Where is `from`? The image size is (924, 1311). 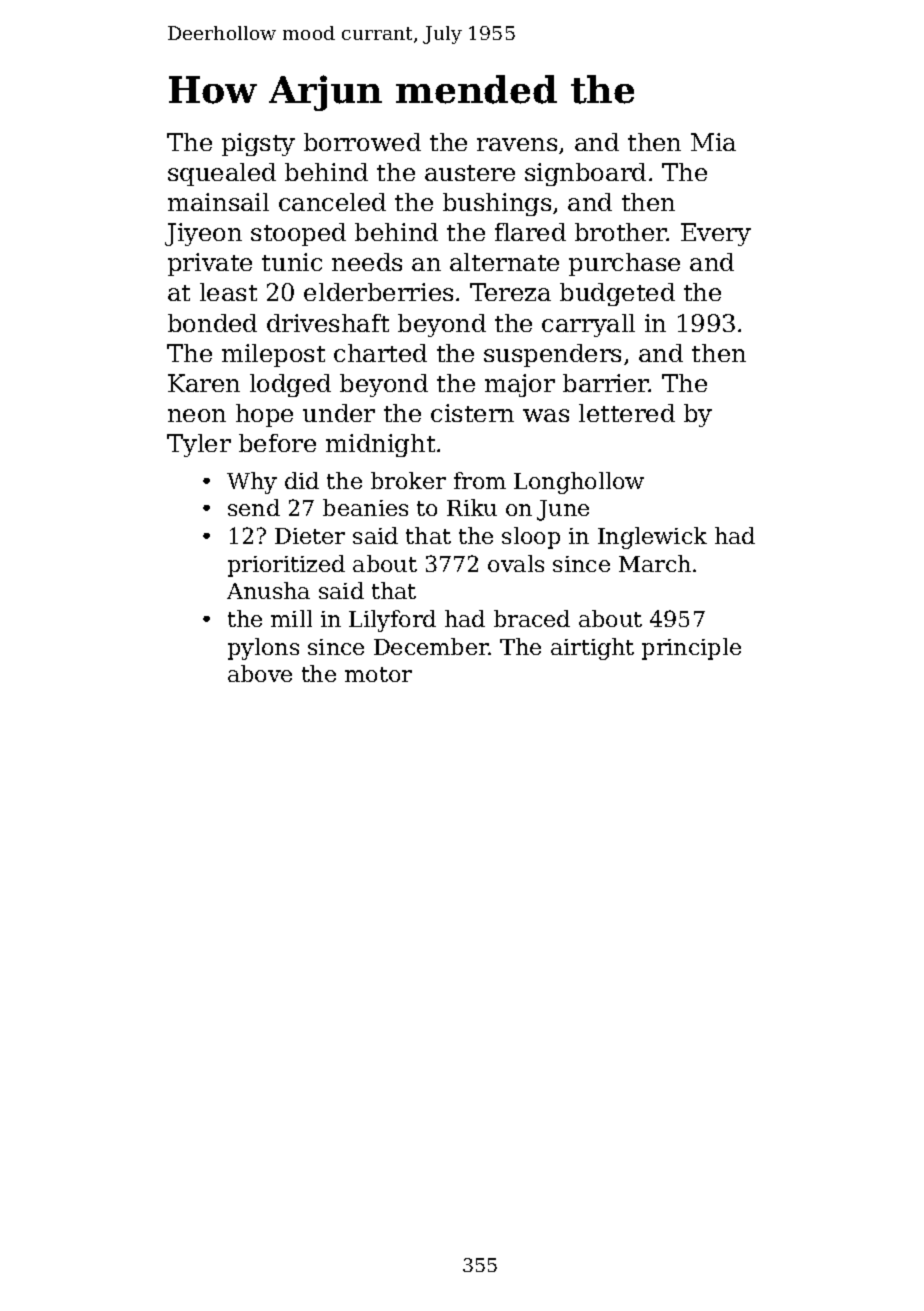 from is located at coordinates (480, 480).
